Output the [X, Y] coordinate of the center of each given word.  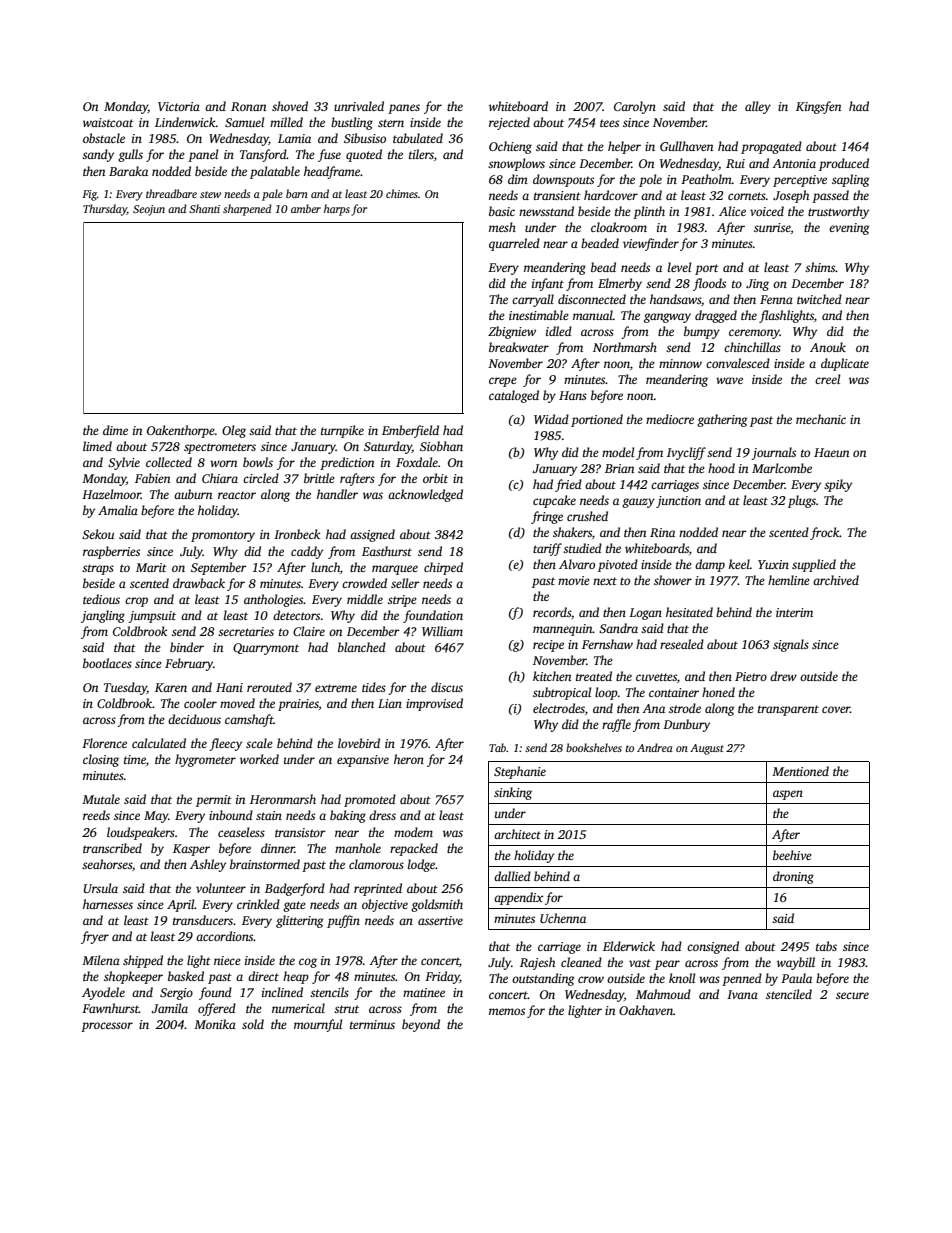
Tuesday [125, 688]
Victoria [179, 106]
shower [673, 580]
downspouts [563, 180]
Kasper [191, 850]
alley [758, 107]
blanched [362, 647]
